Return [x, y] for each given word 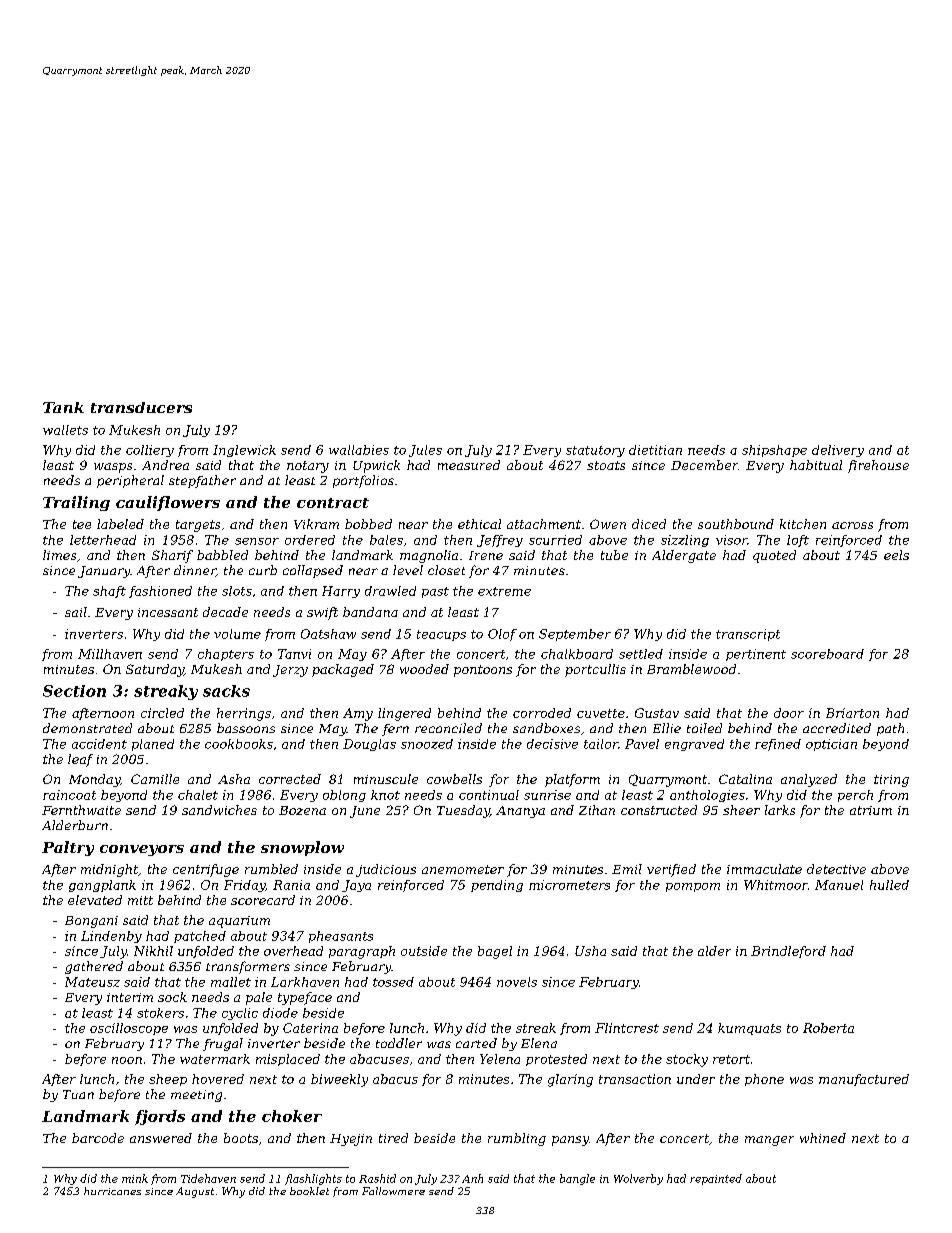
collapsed [313, 571]
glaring [570, 1080]
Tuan [78, 1094]
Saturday [155, 670]
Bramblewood [691, 669]
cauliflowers [168, 503]
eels [896, 555]
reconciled [448, 728]
